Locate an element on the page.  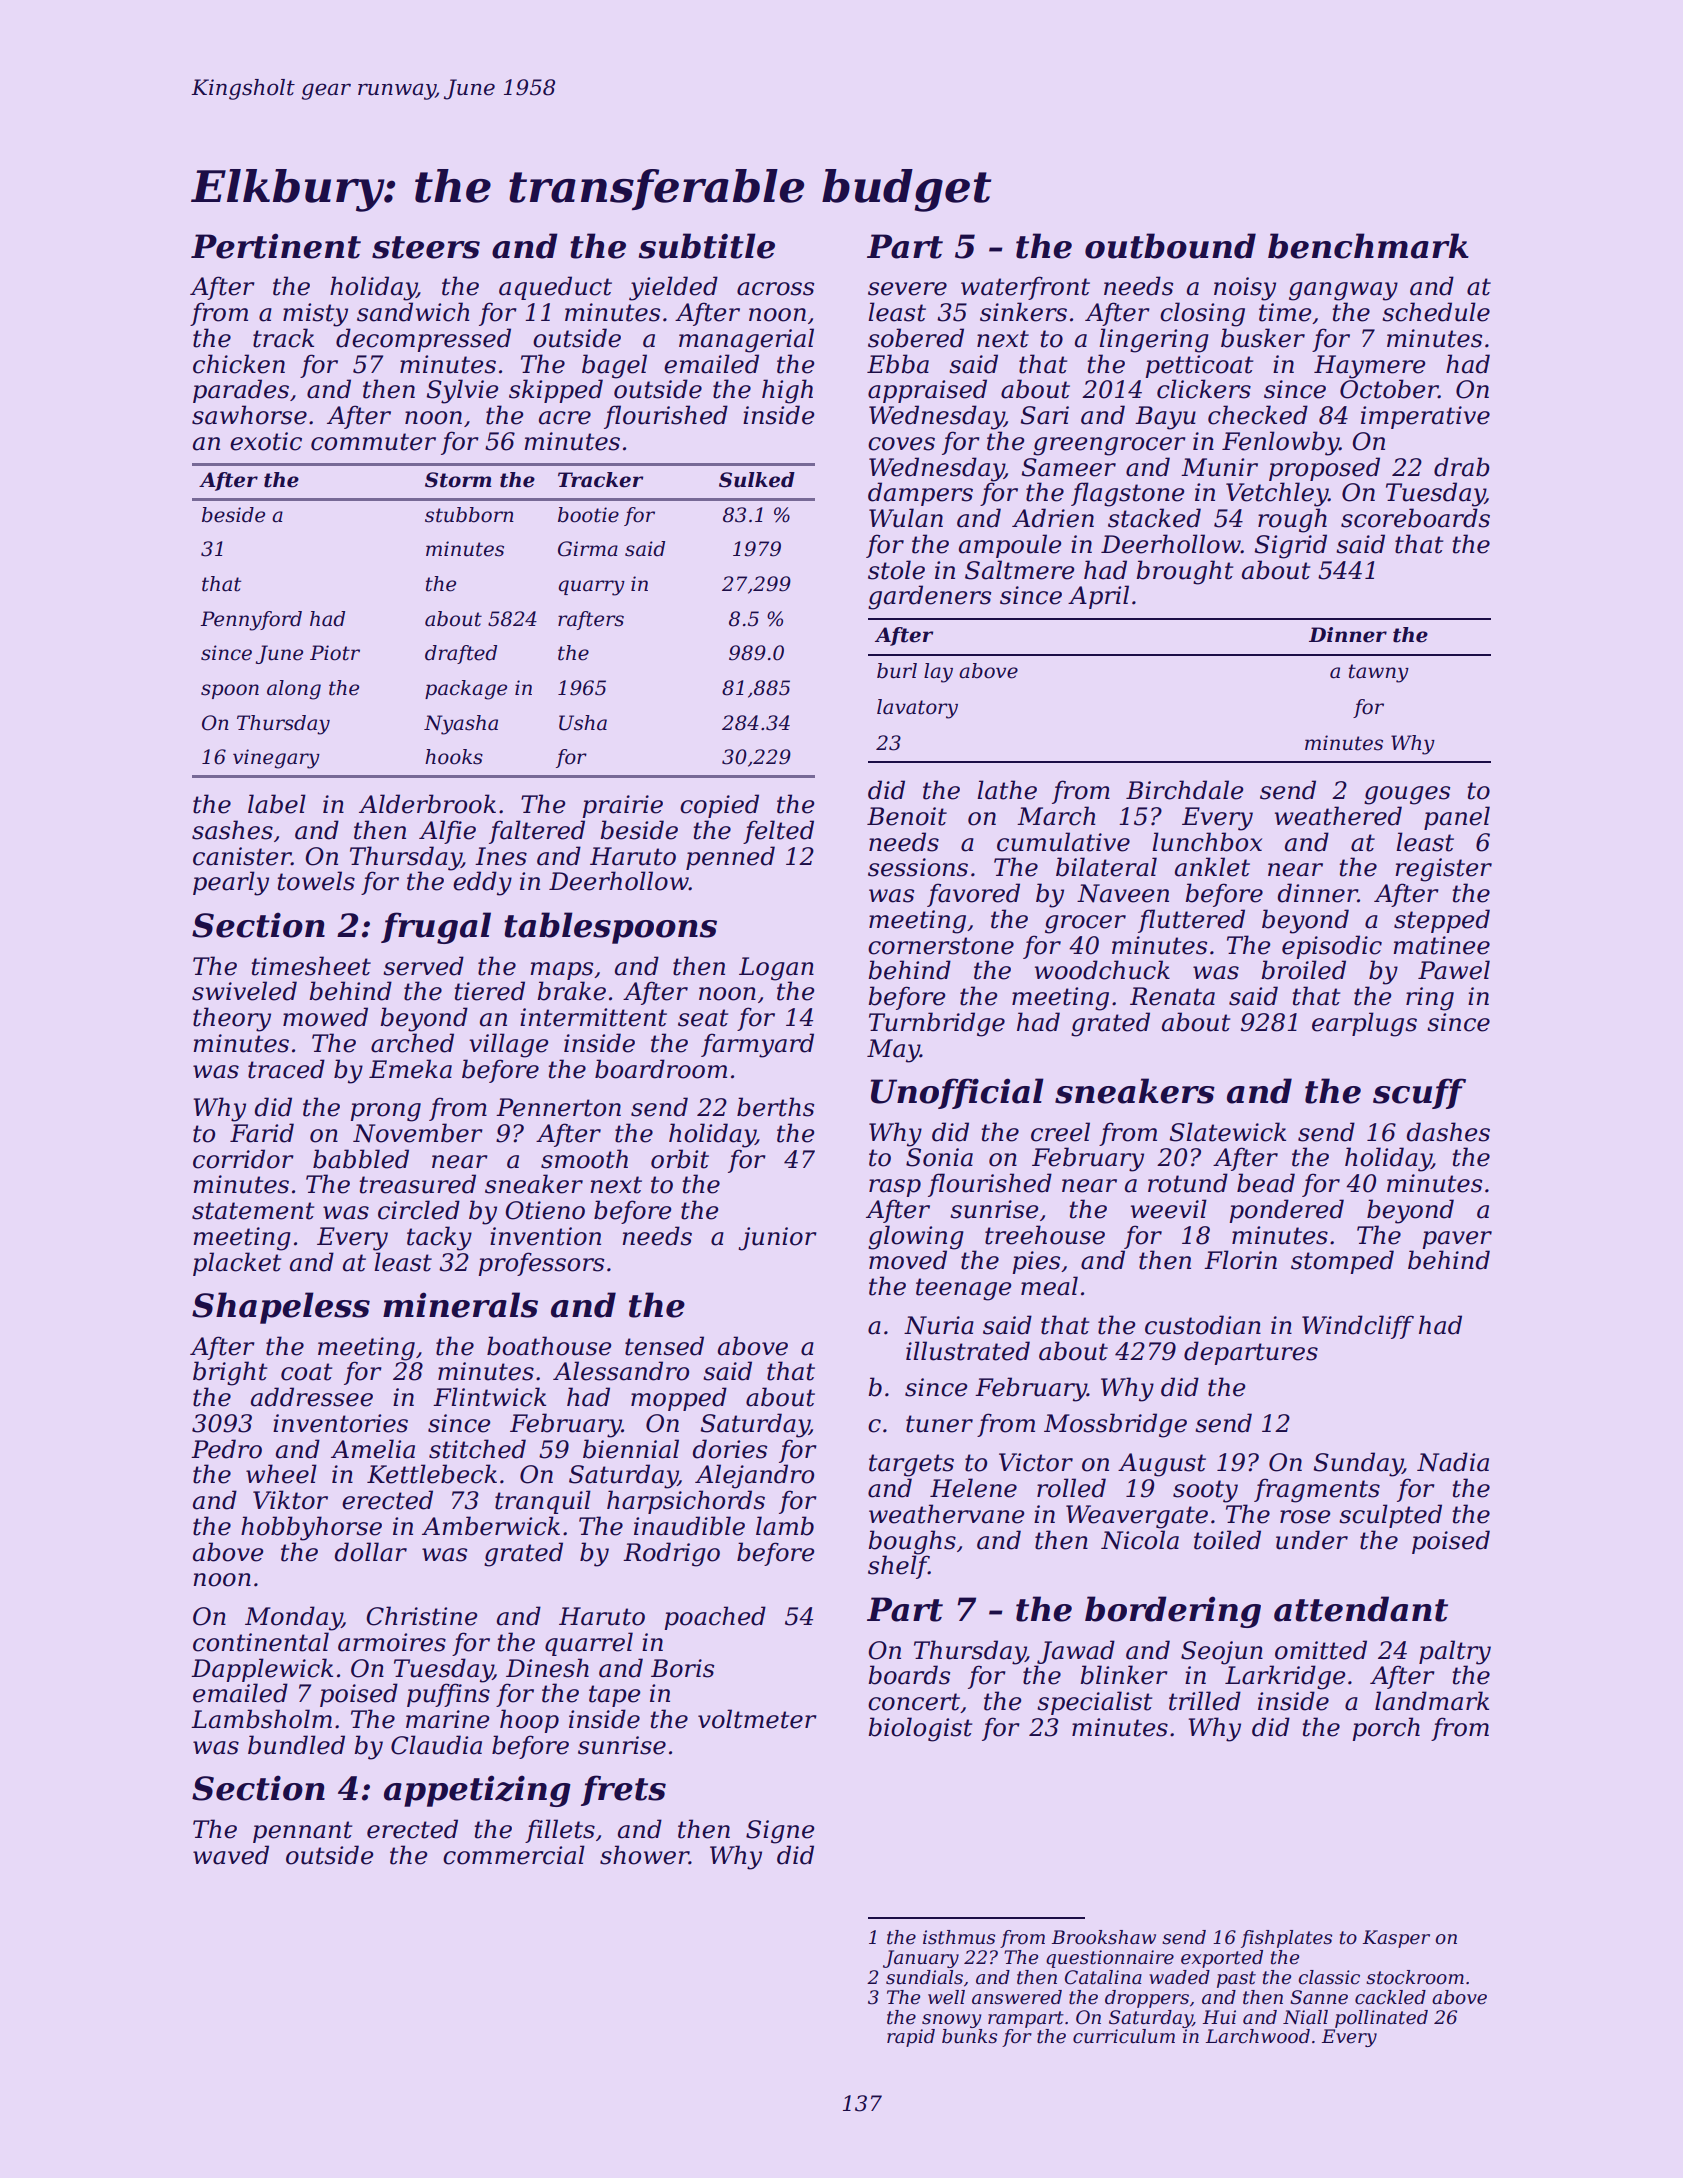
felted is located at coordinates (778, 832).
